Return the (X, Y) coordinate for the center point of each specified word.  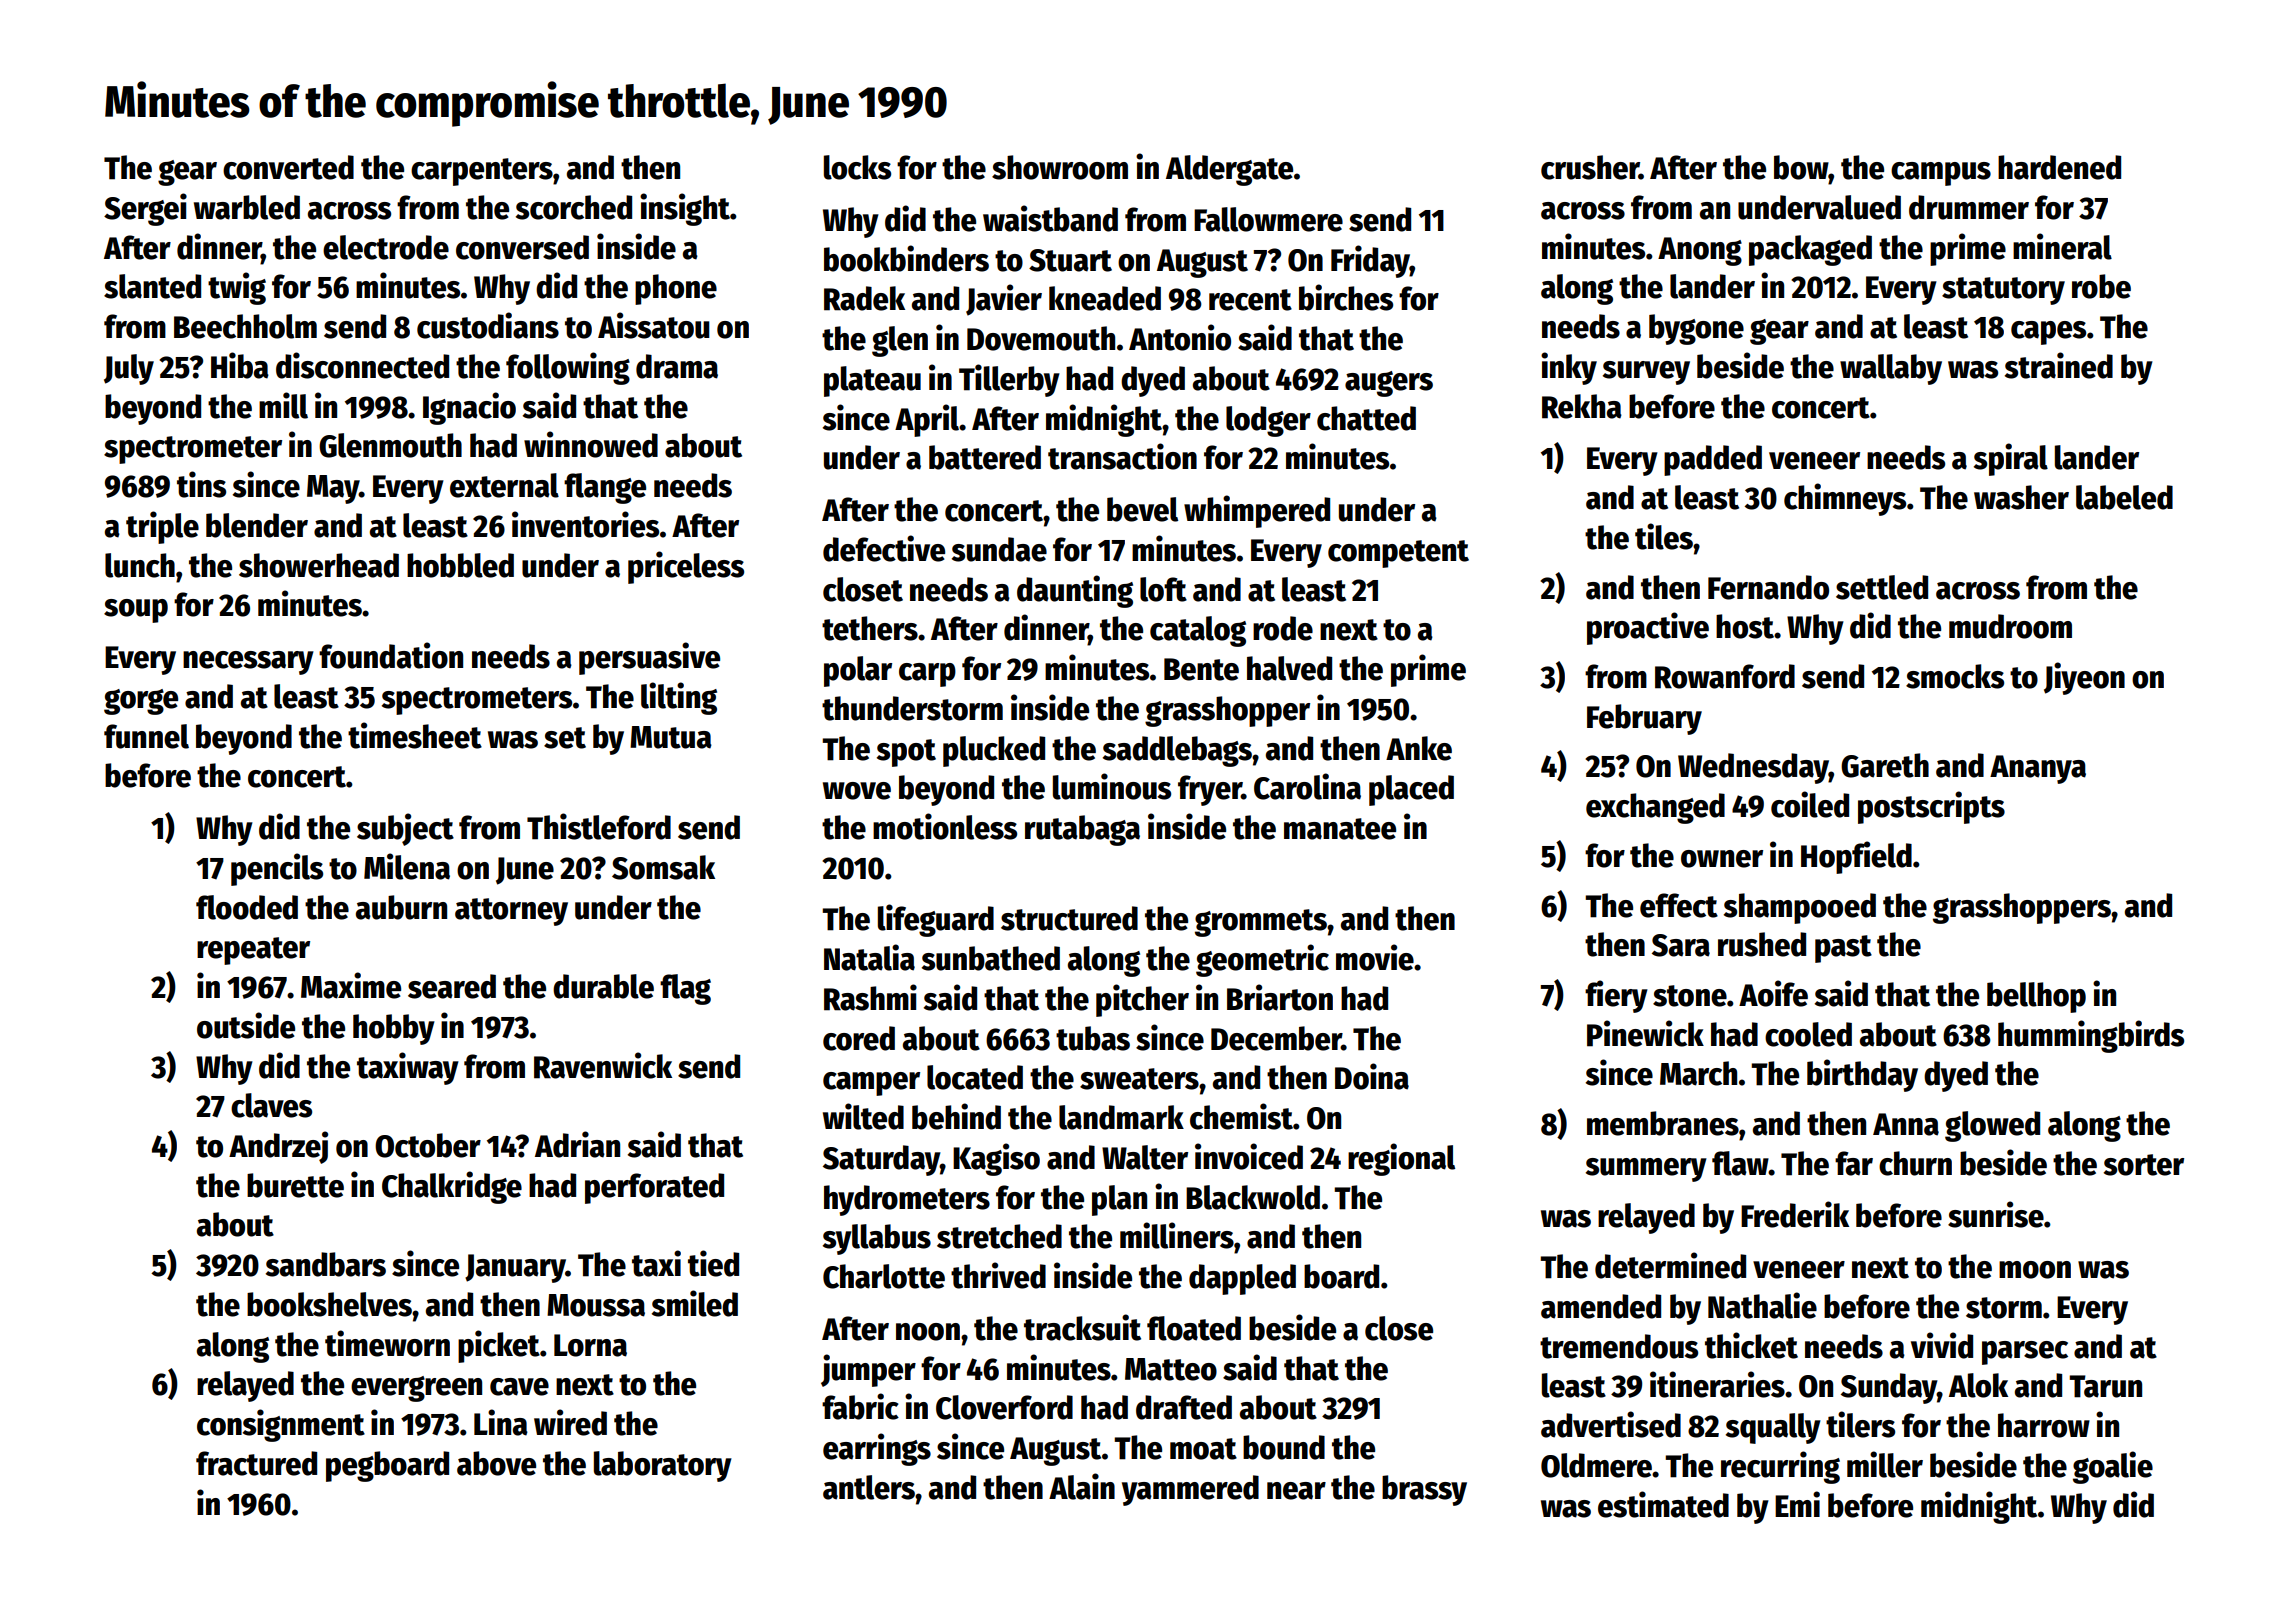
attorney (511, 912)
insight (685, 209)
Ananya (2038, 769)
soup (136, 611)
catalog (1198, 631)
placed (1411, 790)
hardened (2059, 167)
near (1296, 1491)
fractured (256, 1463)
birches (1346, 297)
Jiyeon (2084, 678)
